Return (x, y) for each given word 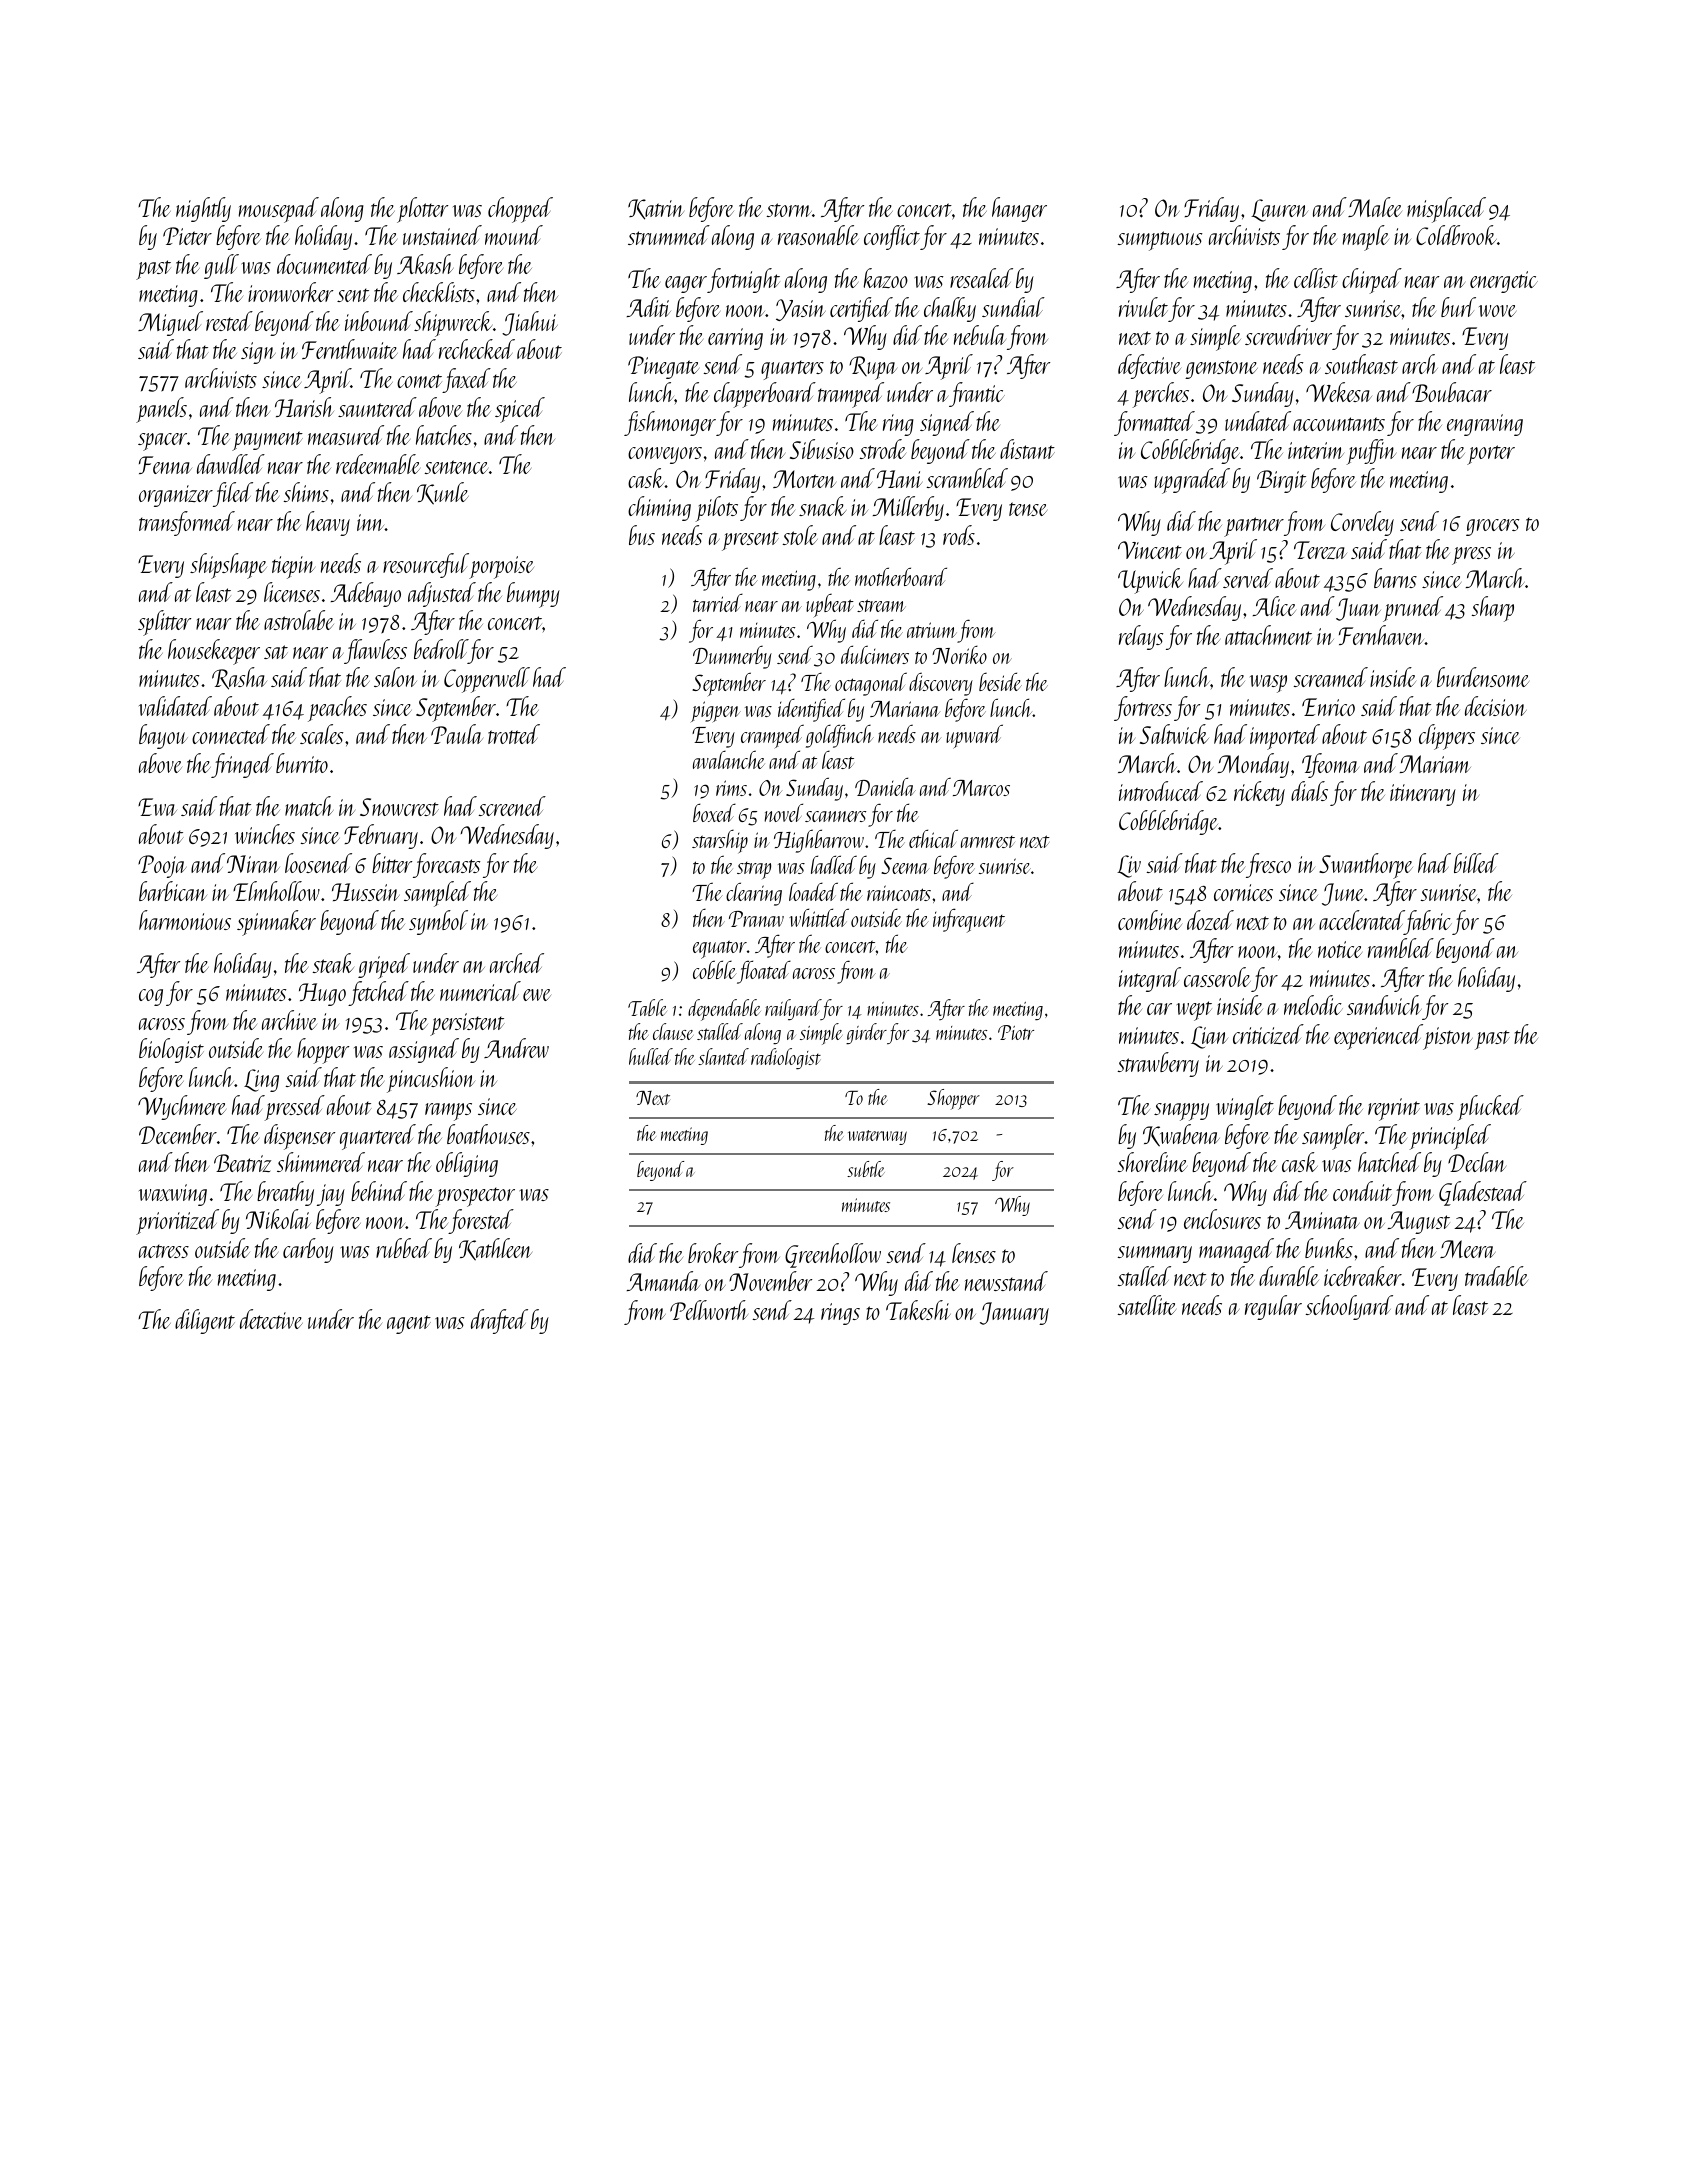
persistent (467, 1024)
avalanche (729, 759)
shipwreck (453, 324)
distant (1027, 449)
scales (321, 734)
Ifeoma (1330, 765)
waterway (877, 1137)
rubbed (404, 1248)
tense (1028, 509)
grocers (1492, 527)
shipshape (228, 566)
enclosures (1222, 1219)
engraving (1485, 425)
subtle (866, 1169)
